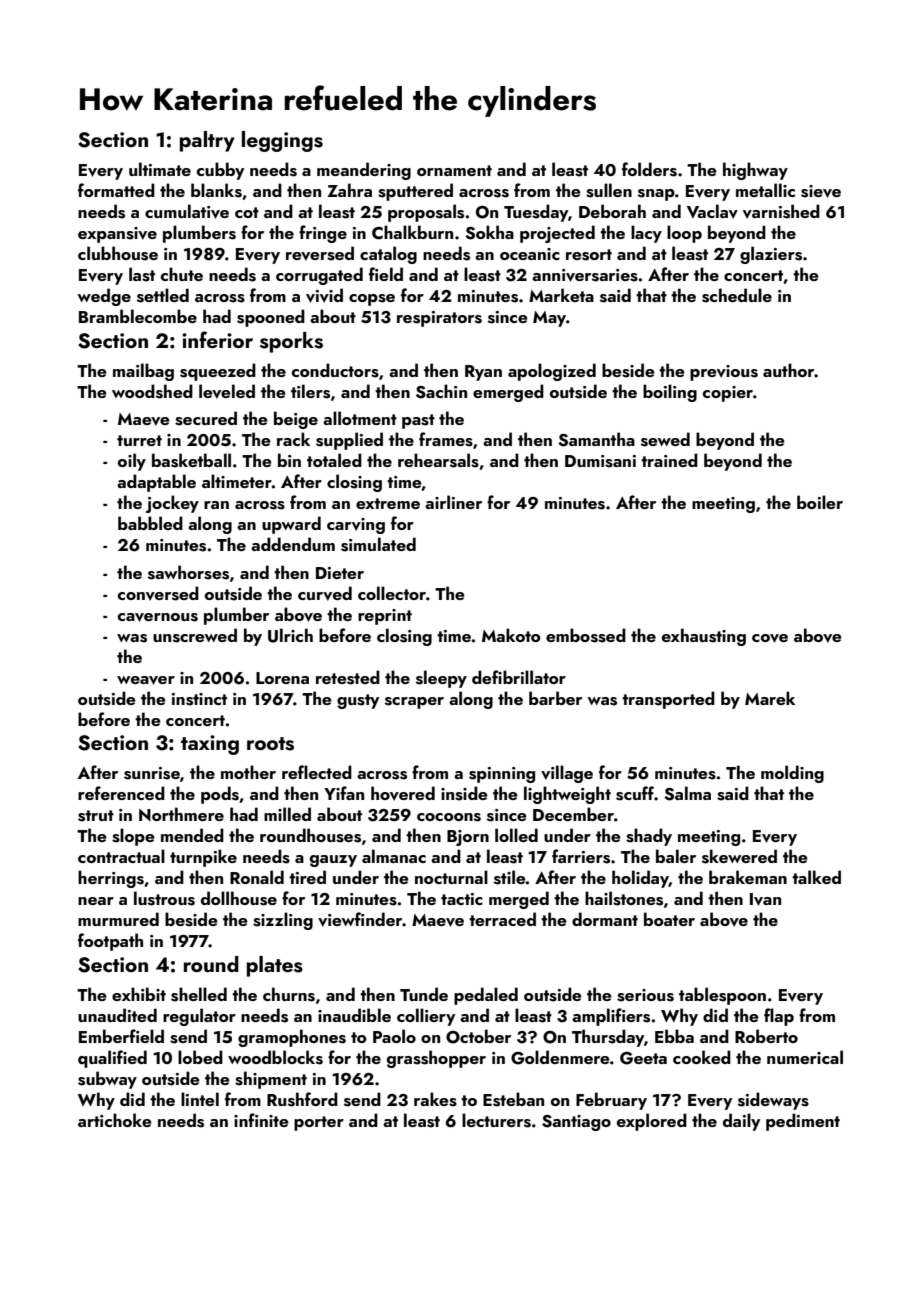 The image size is (924, 1311). Describe the element at coordinates (820, 502) in the image. I see `boiler` at that location.
